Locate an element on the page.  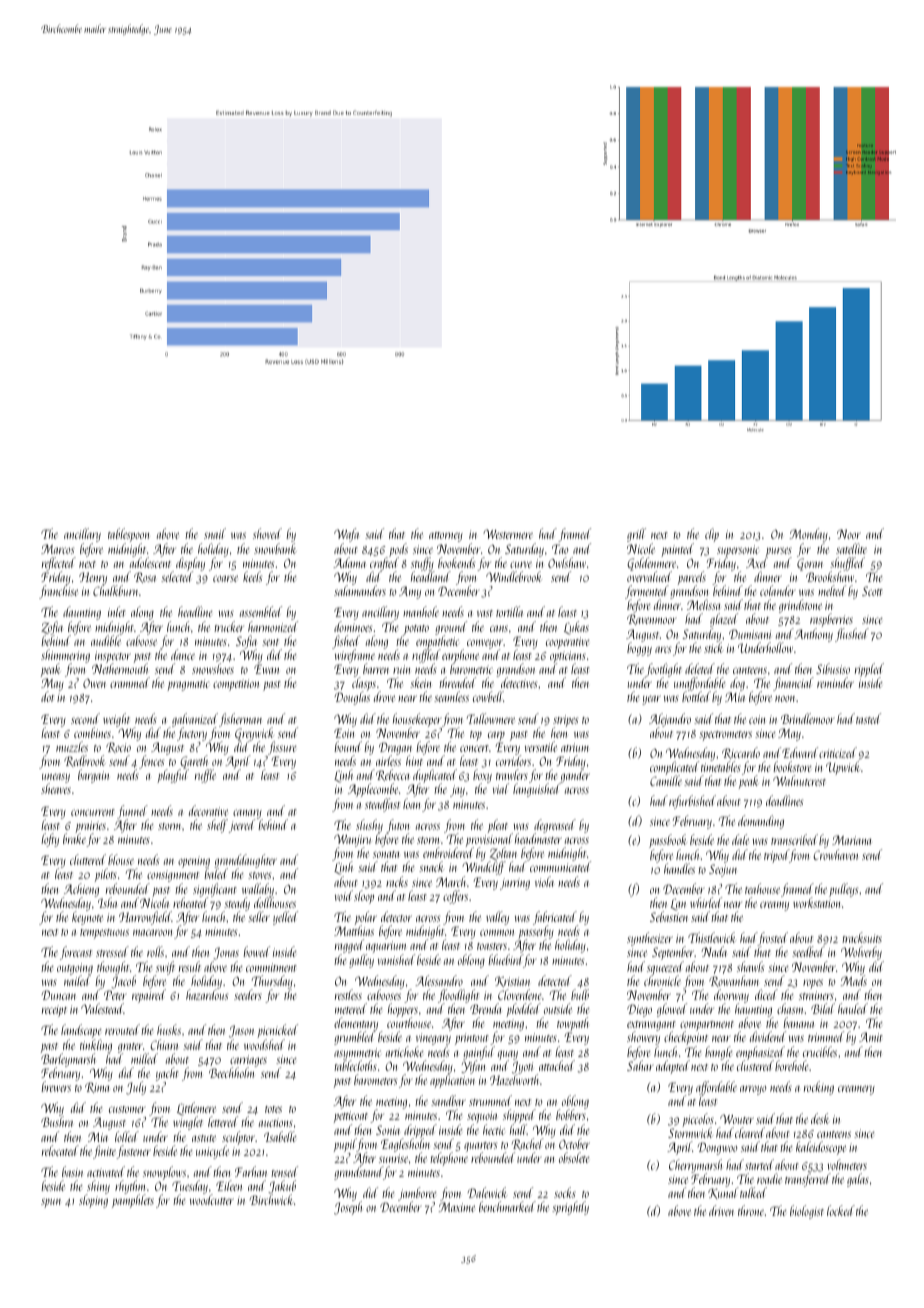
Mariana is located at coordinates (852, 840).
